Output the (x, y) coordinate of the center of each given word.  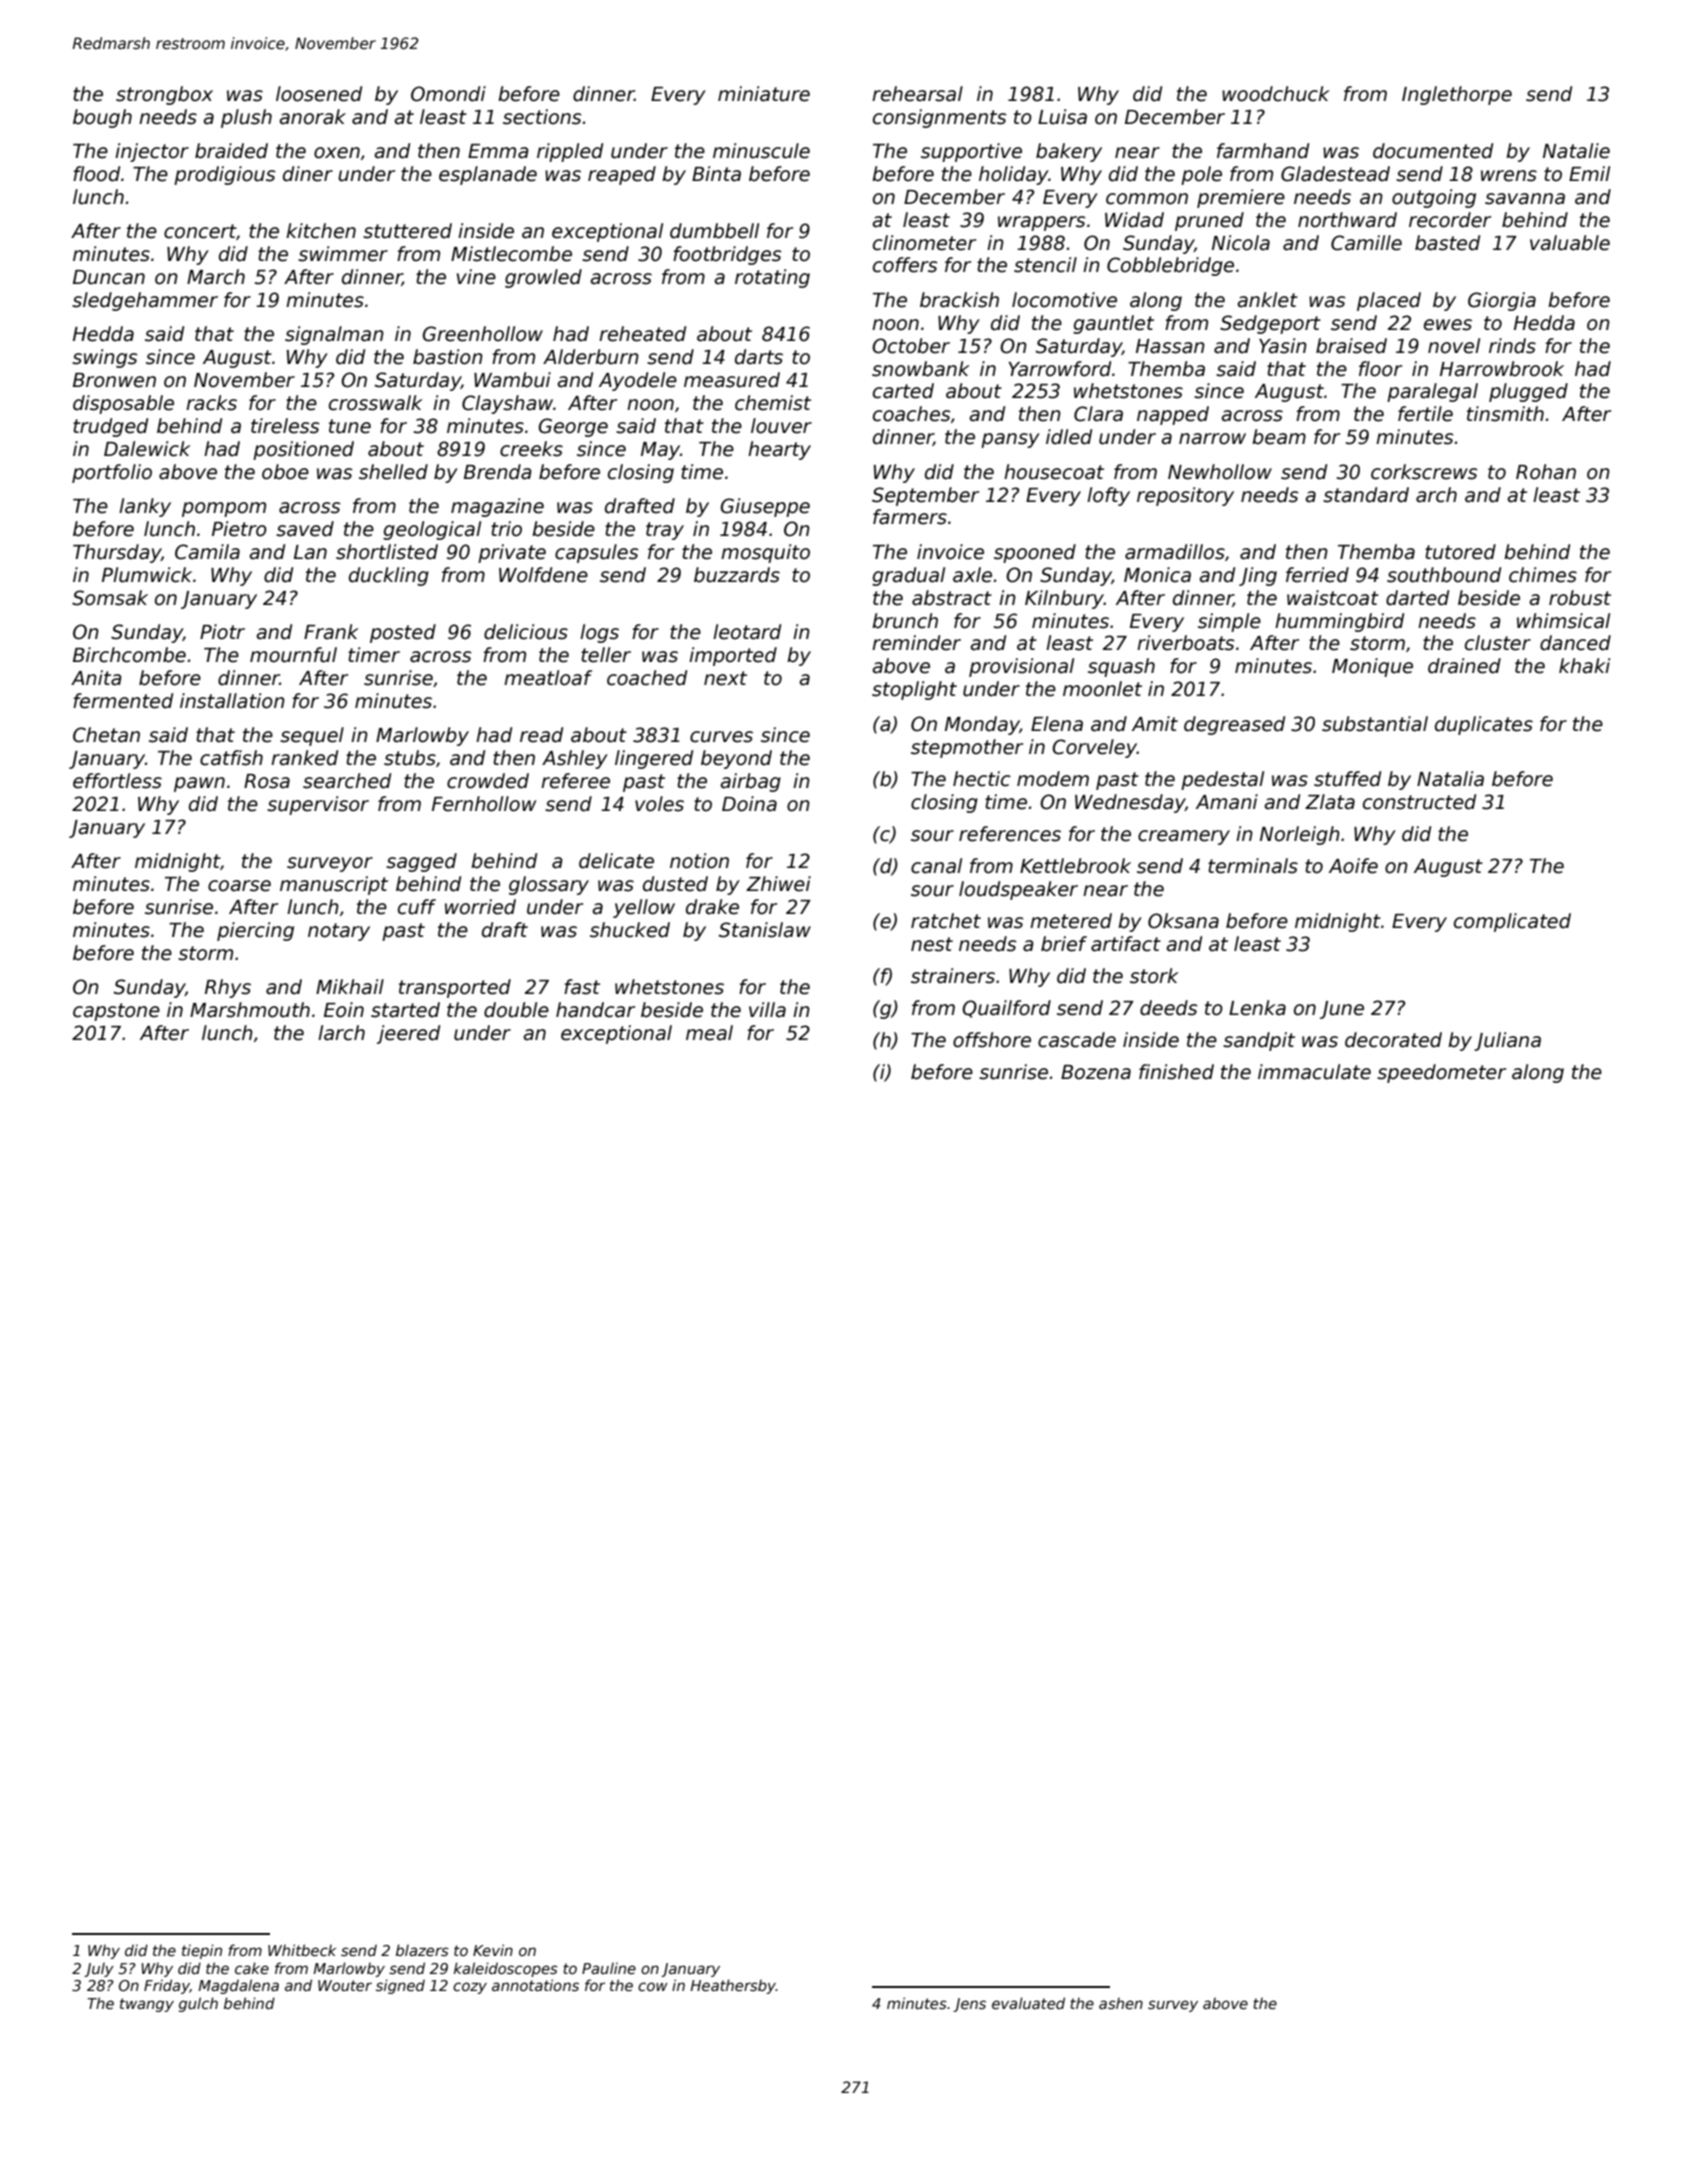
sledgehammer (145, 301)
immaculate (1314, 1072)
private (512, 553)
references (1010, 834)
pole (1201, 175)
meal (709, 1033)
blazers (422, 1950)
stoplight (914, 690)
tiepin (202, 1951)
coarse (239, 886)
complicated (1512, 922)
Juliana (1507, 1041)
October (911, 346)
